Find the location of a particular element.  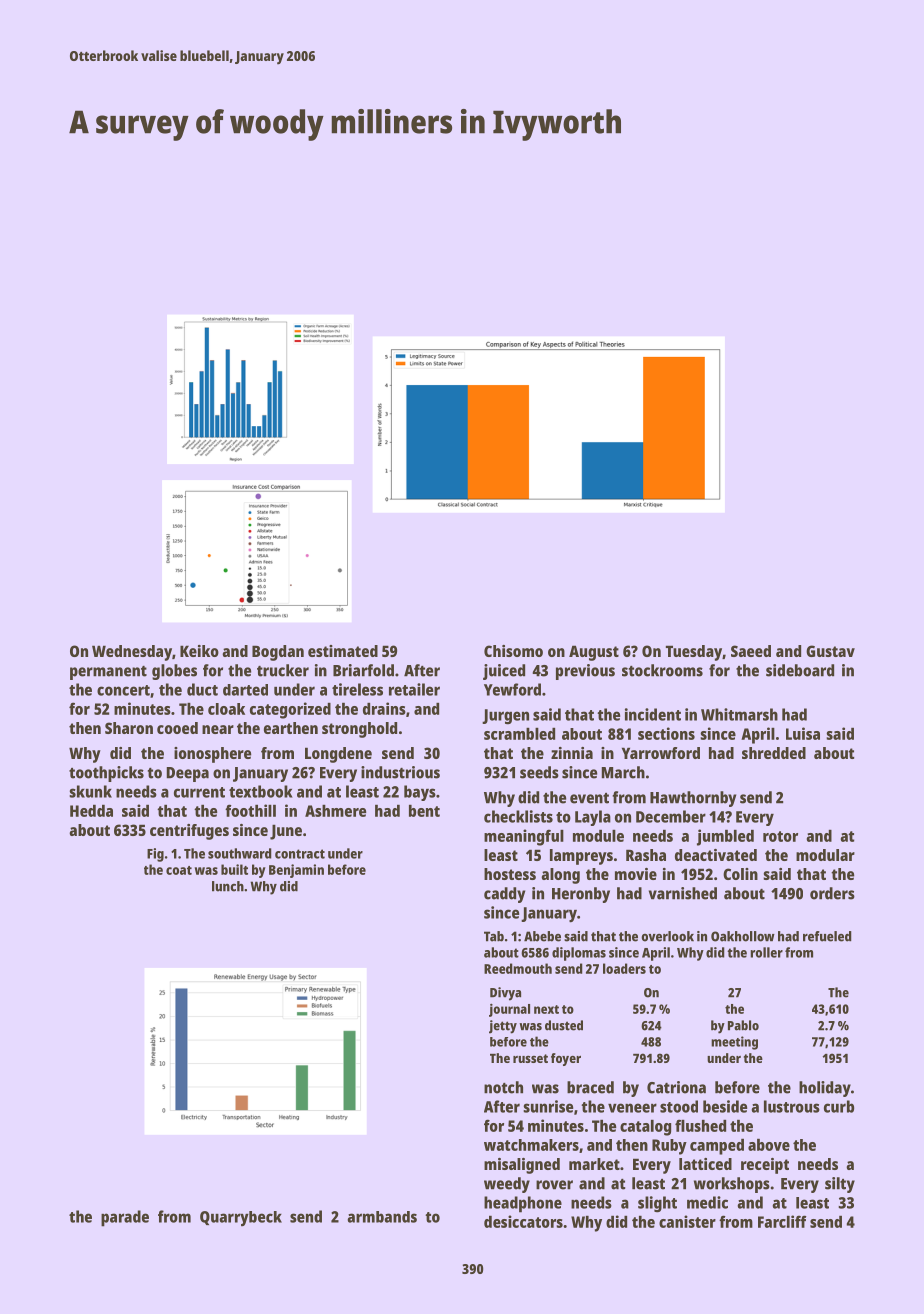

misaligned is located at coordinates (522, 1166).
